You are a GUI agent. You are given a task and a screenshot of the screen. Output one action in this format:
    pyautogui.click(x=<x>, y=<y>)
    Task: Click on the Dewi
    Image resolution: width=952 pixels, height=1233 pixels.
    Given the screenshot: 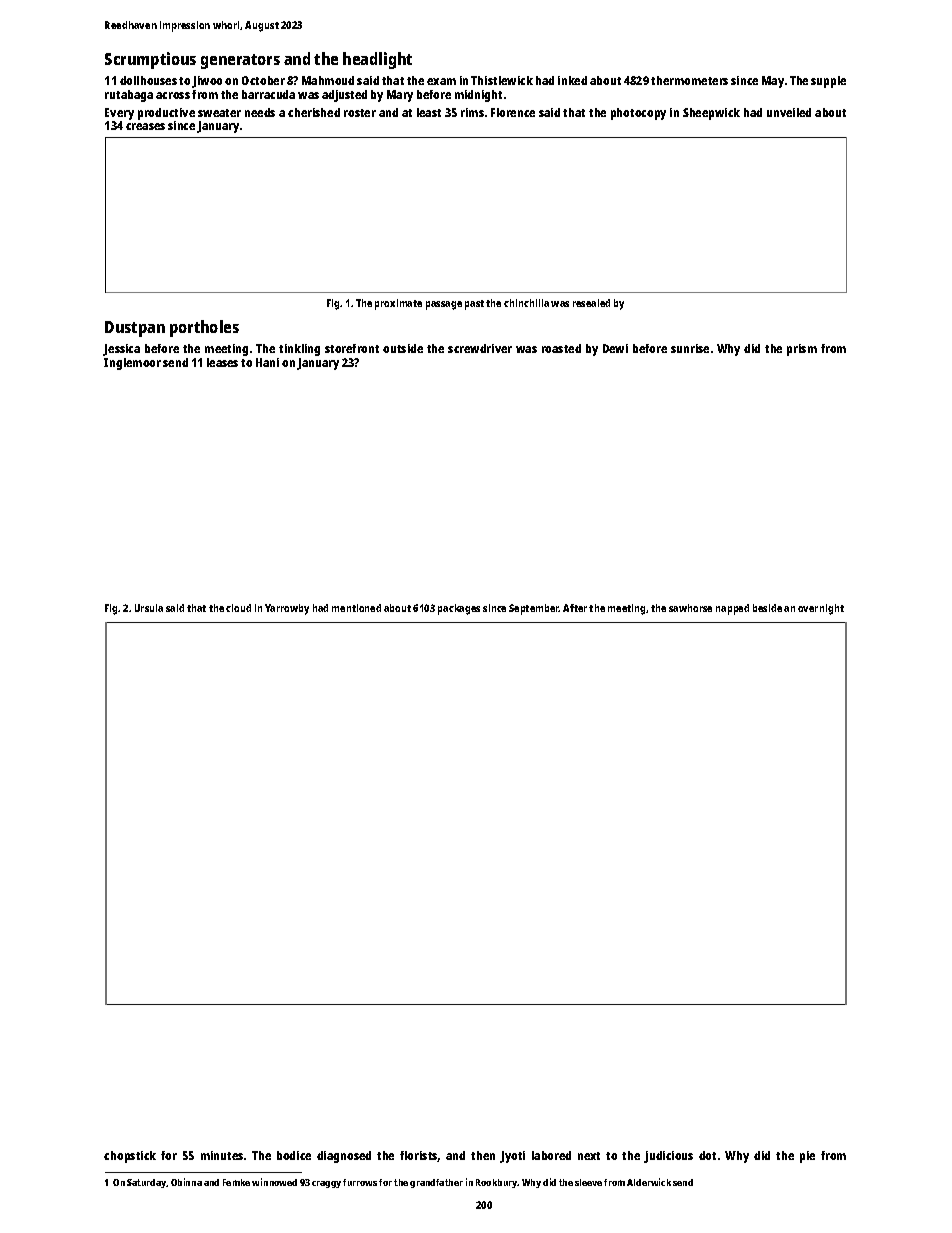 What is the action you would take?
    pyautogui.click(x=615, y=348)
